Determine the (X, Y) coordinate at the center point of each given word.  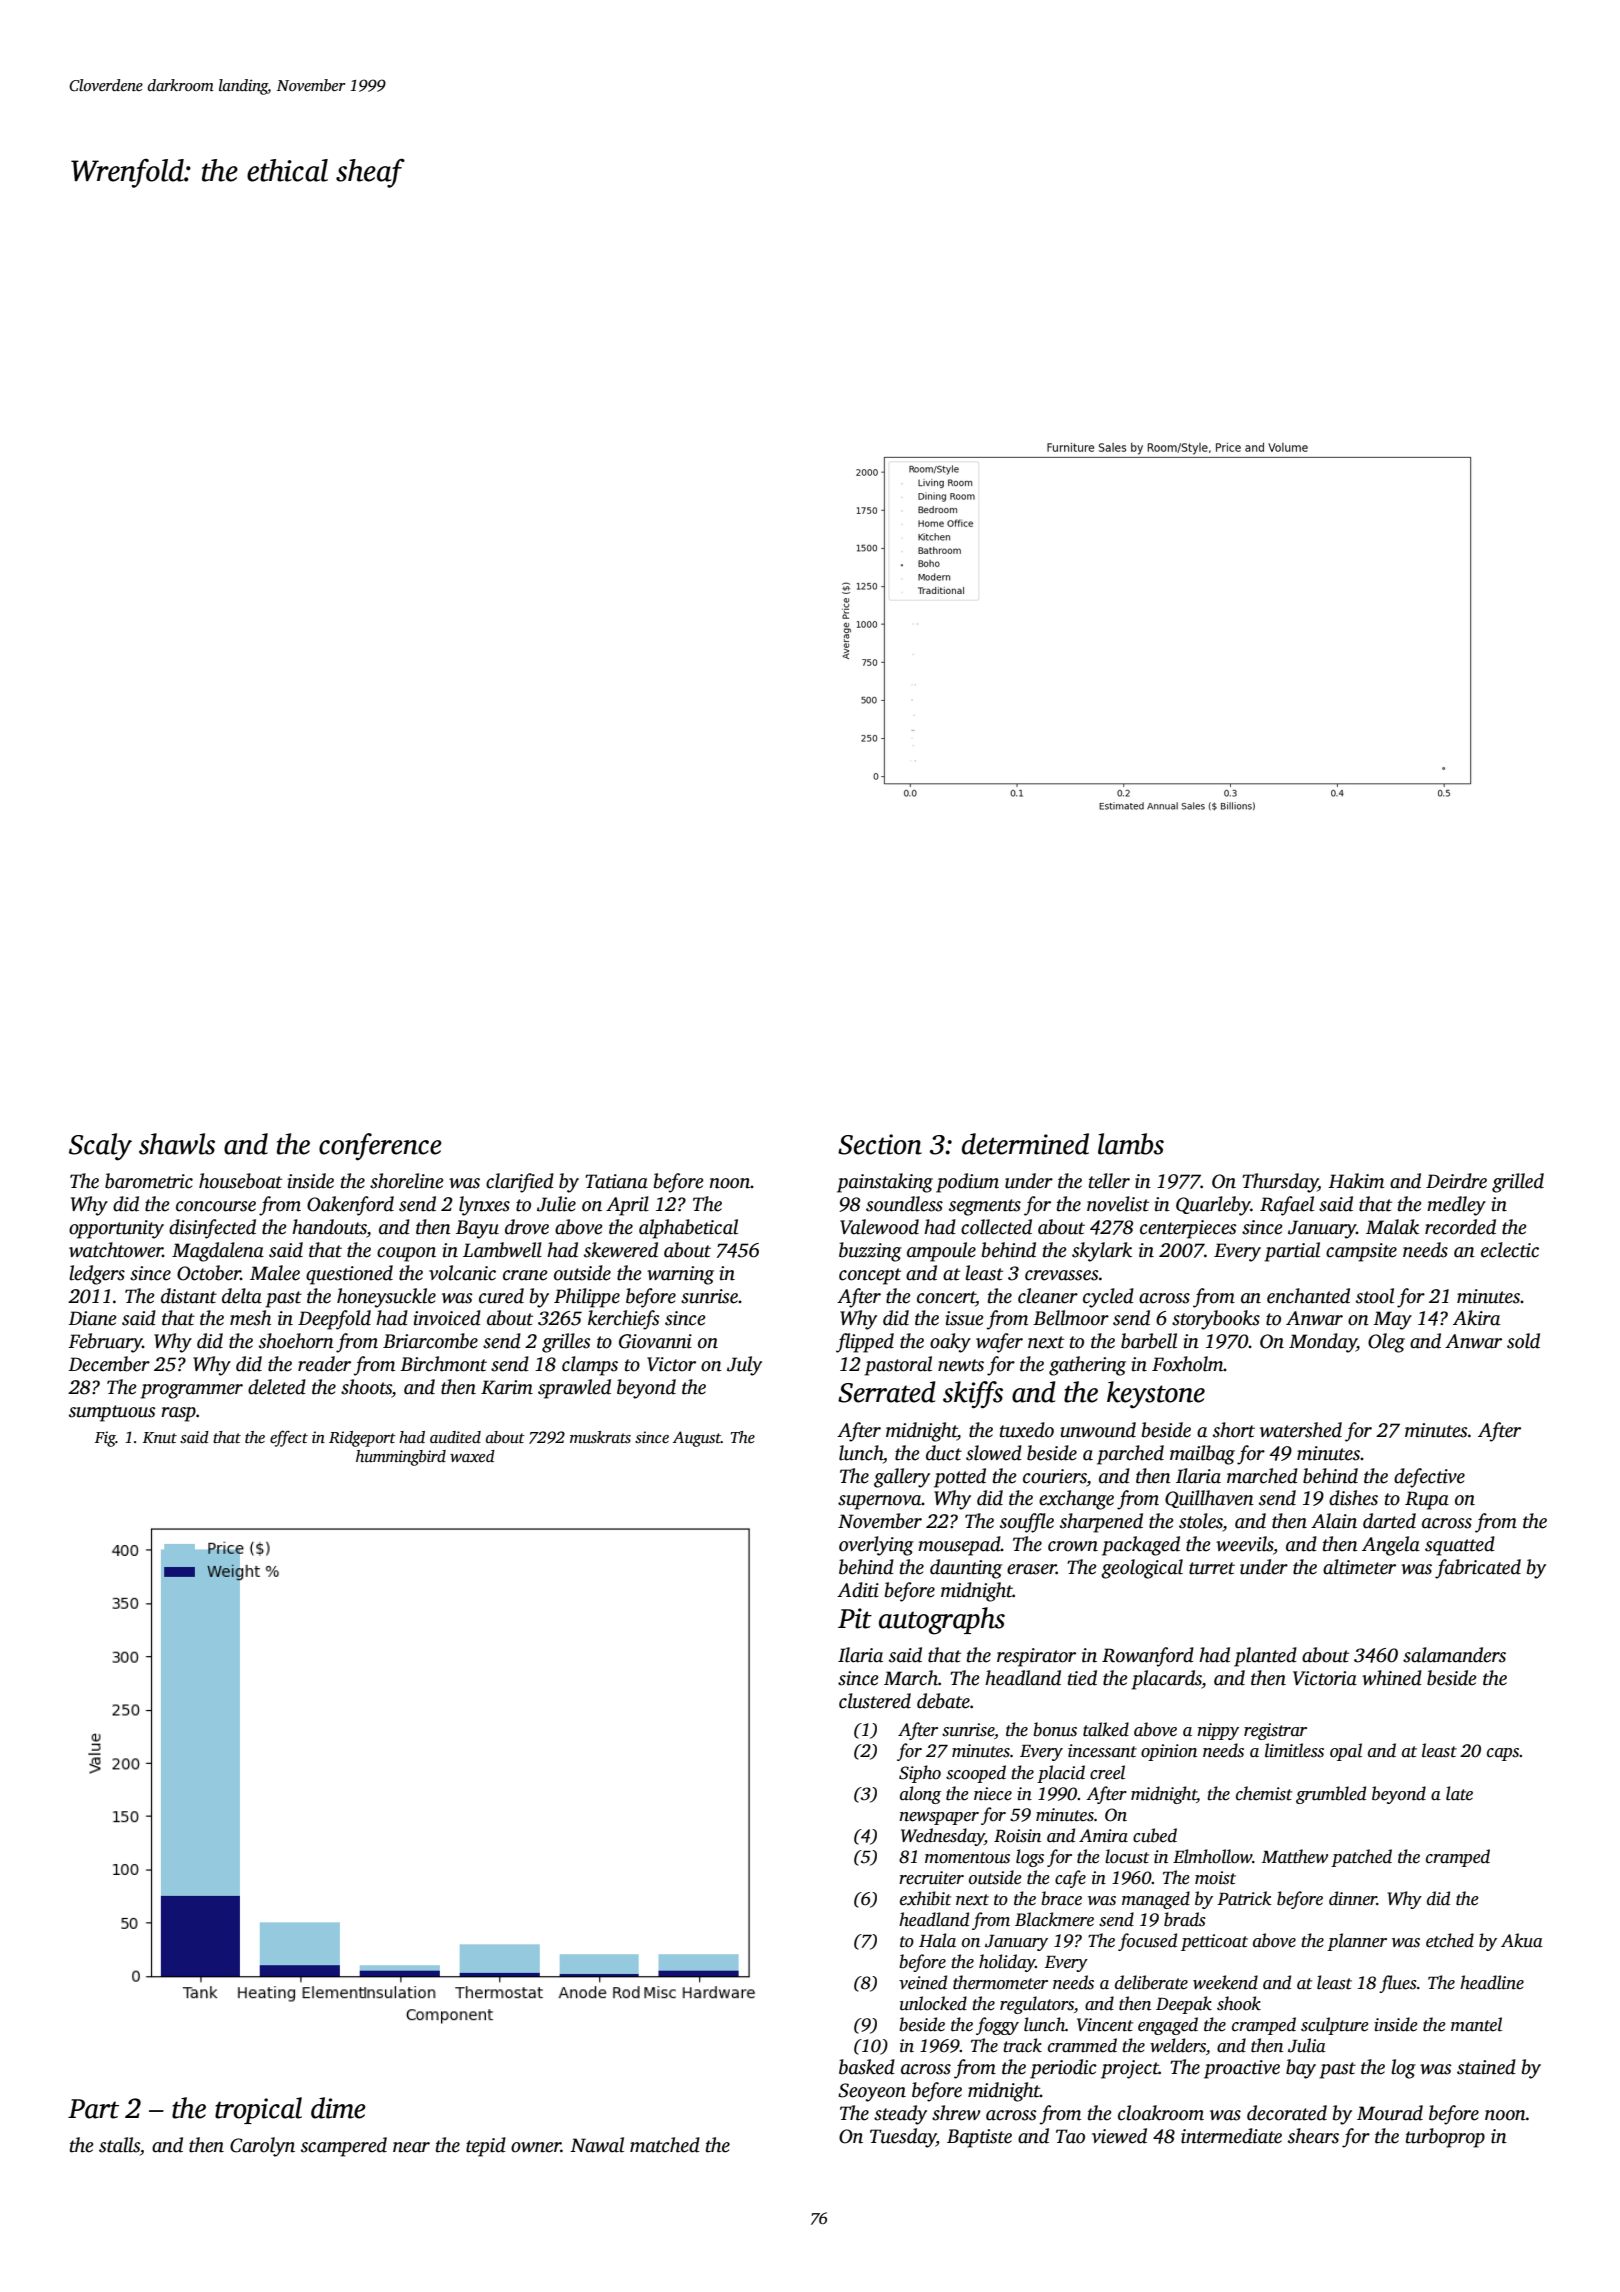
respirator (1036, 1657)
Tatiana (616, 1181)
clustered (875, 1701)
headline (1492, 1982)
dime (338, 2108)
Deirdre (1456, 1181)
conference (380, 1147)
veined (923, 1982)
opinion (1169, 1752)
